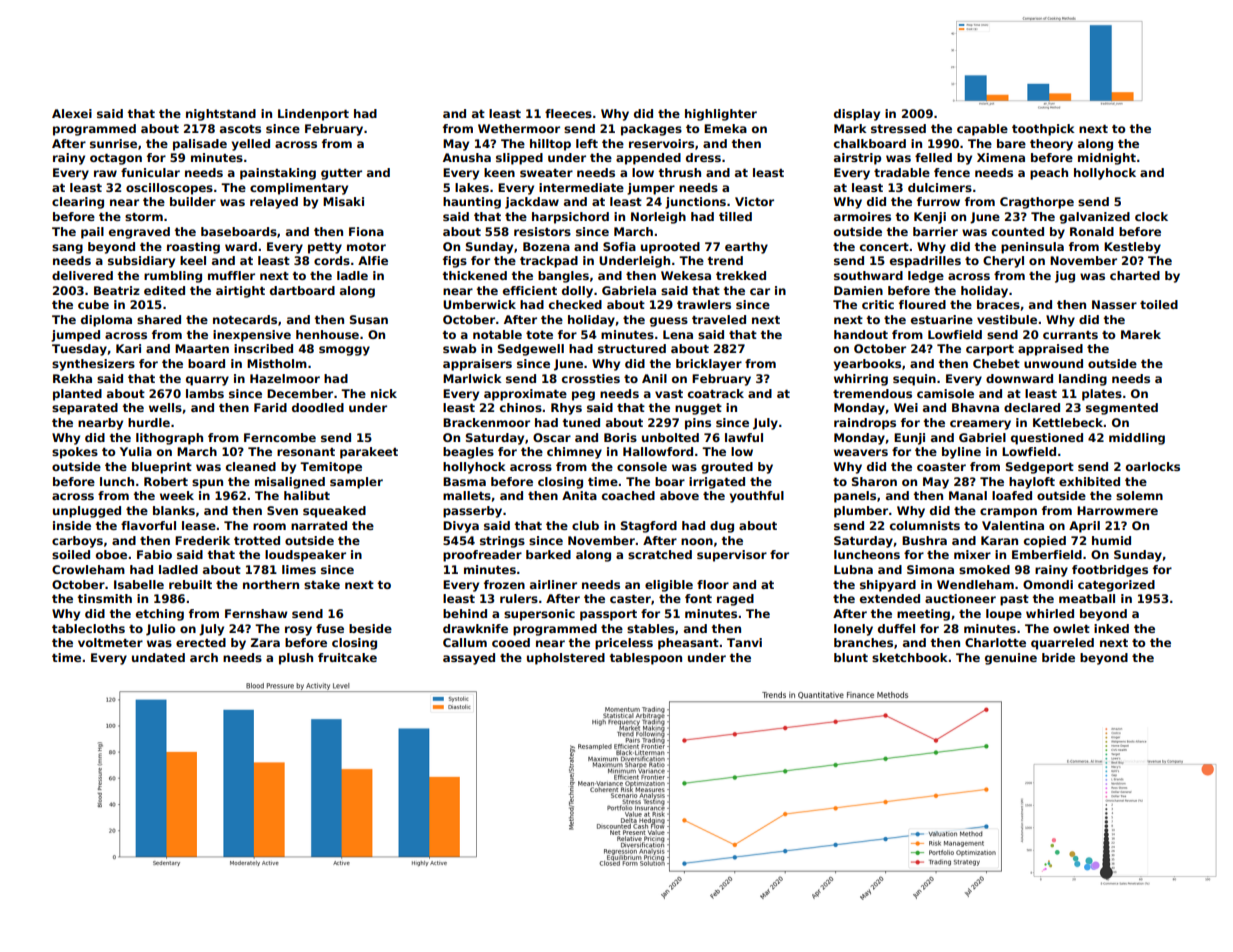 The height and width of the screenshot is (952, 1233). What do you see at coordinates (857, 115) in the screenshot?
I see `display` at bounding box center [857, 115].
